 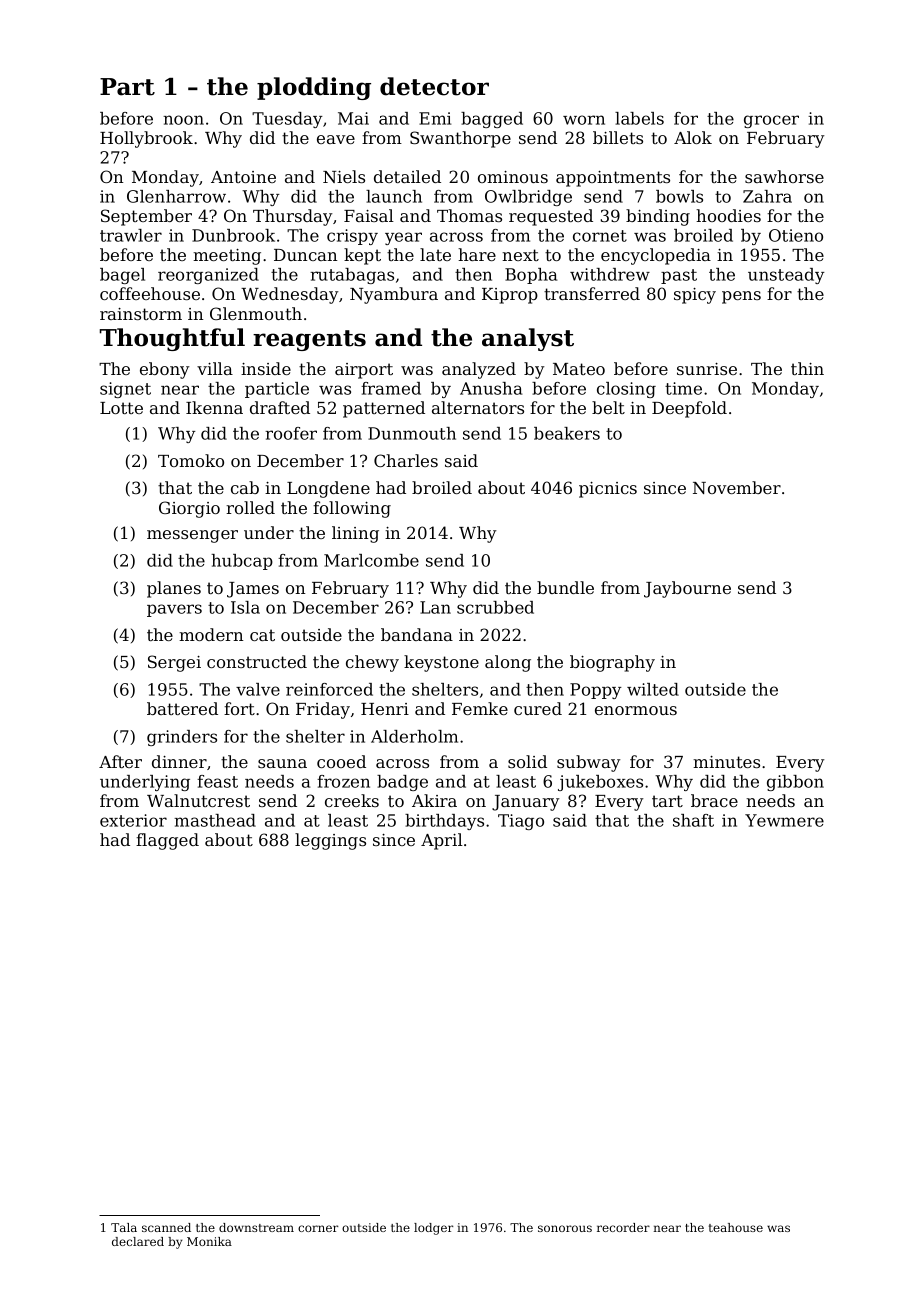 What do you see at coordinates (433, 1229) in the page?
I see `lodger` at bounding box center [433, 1229].
